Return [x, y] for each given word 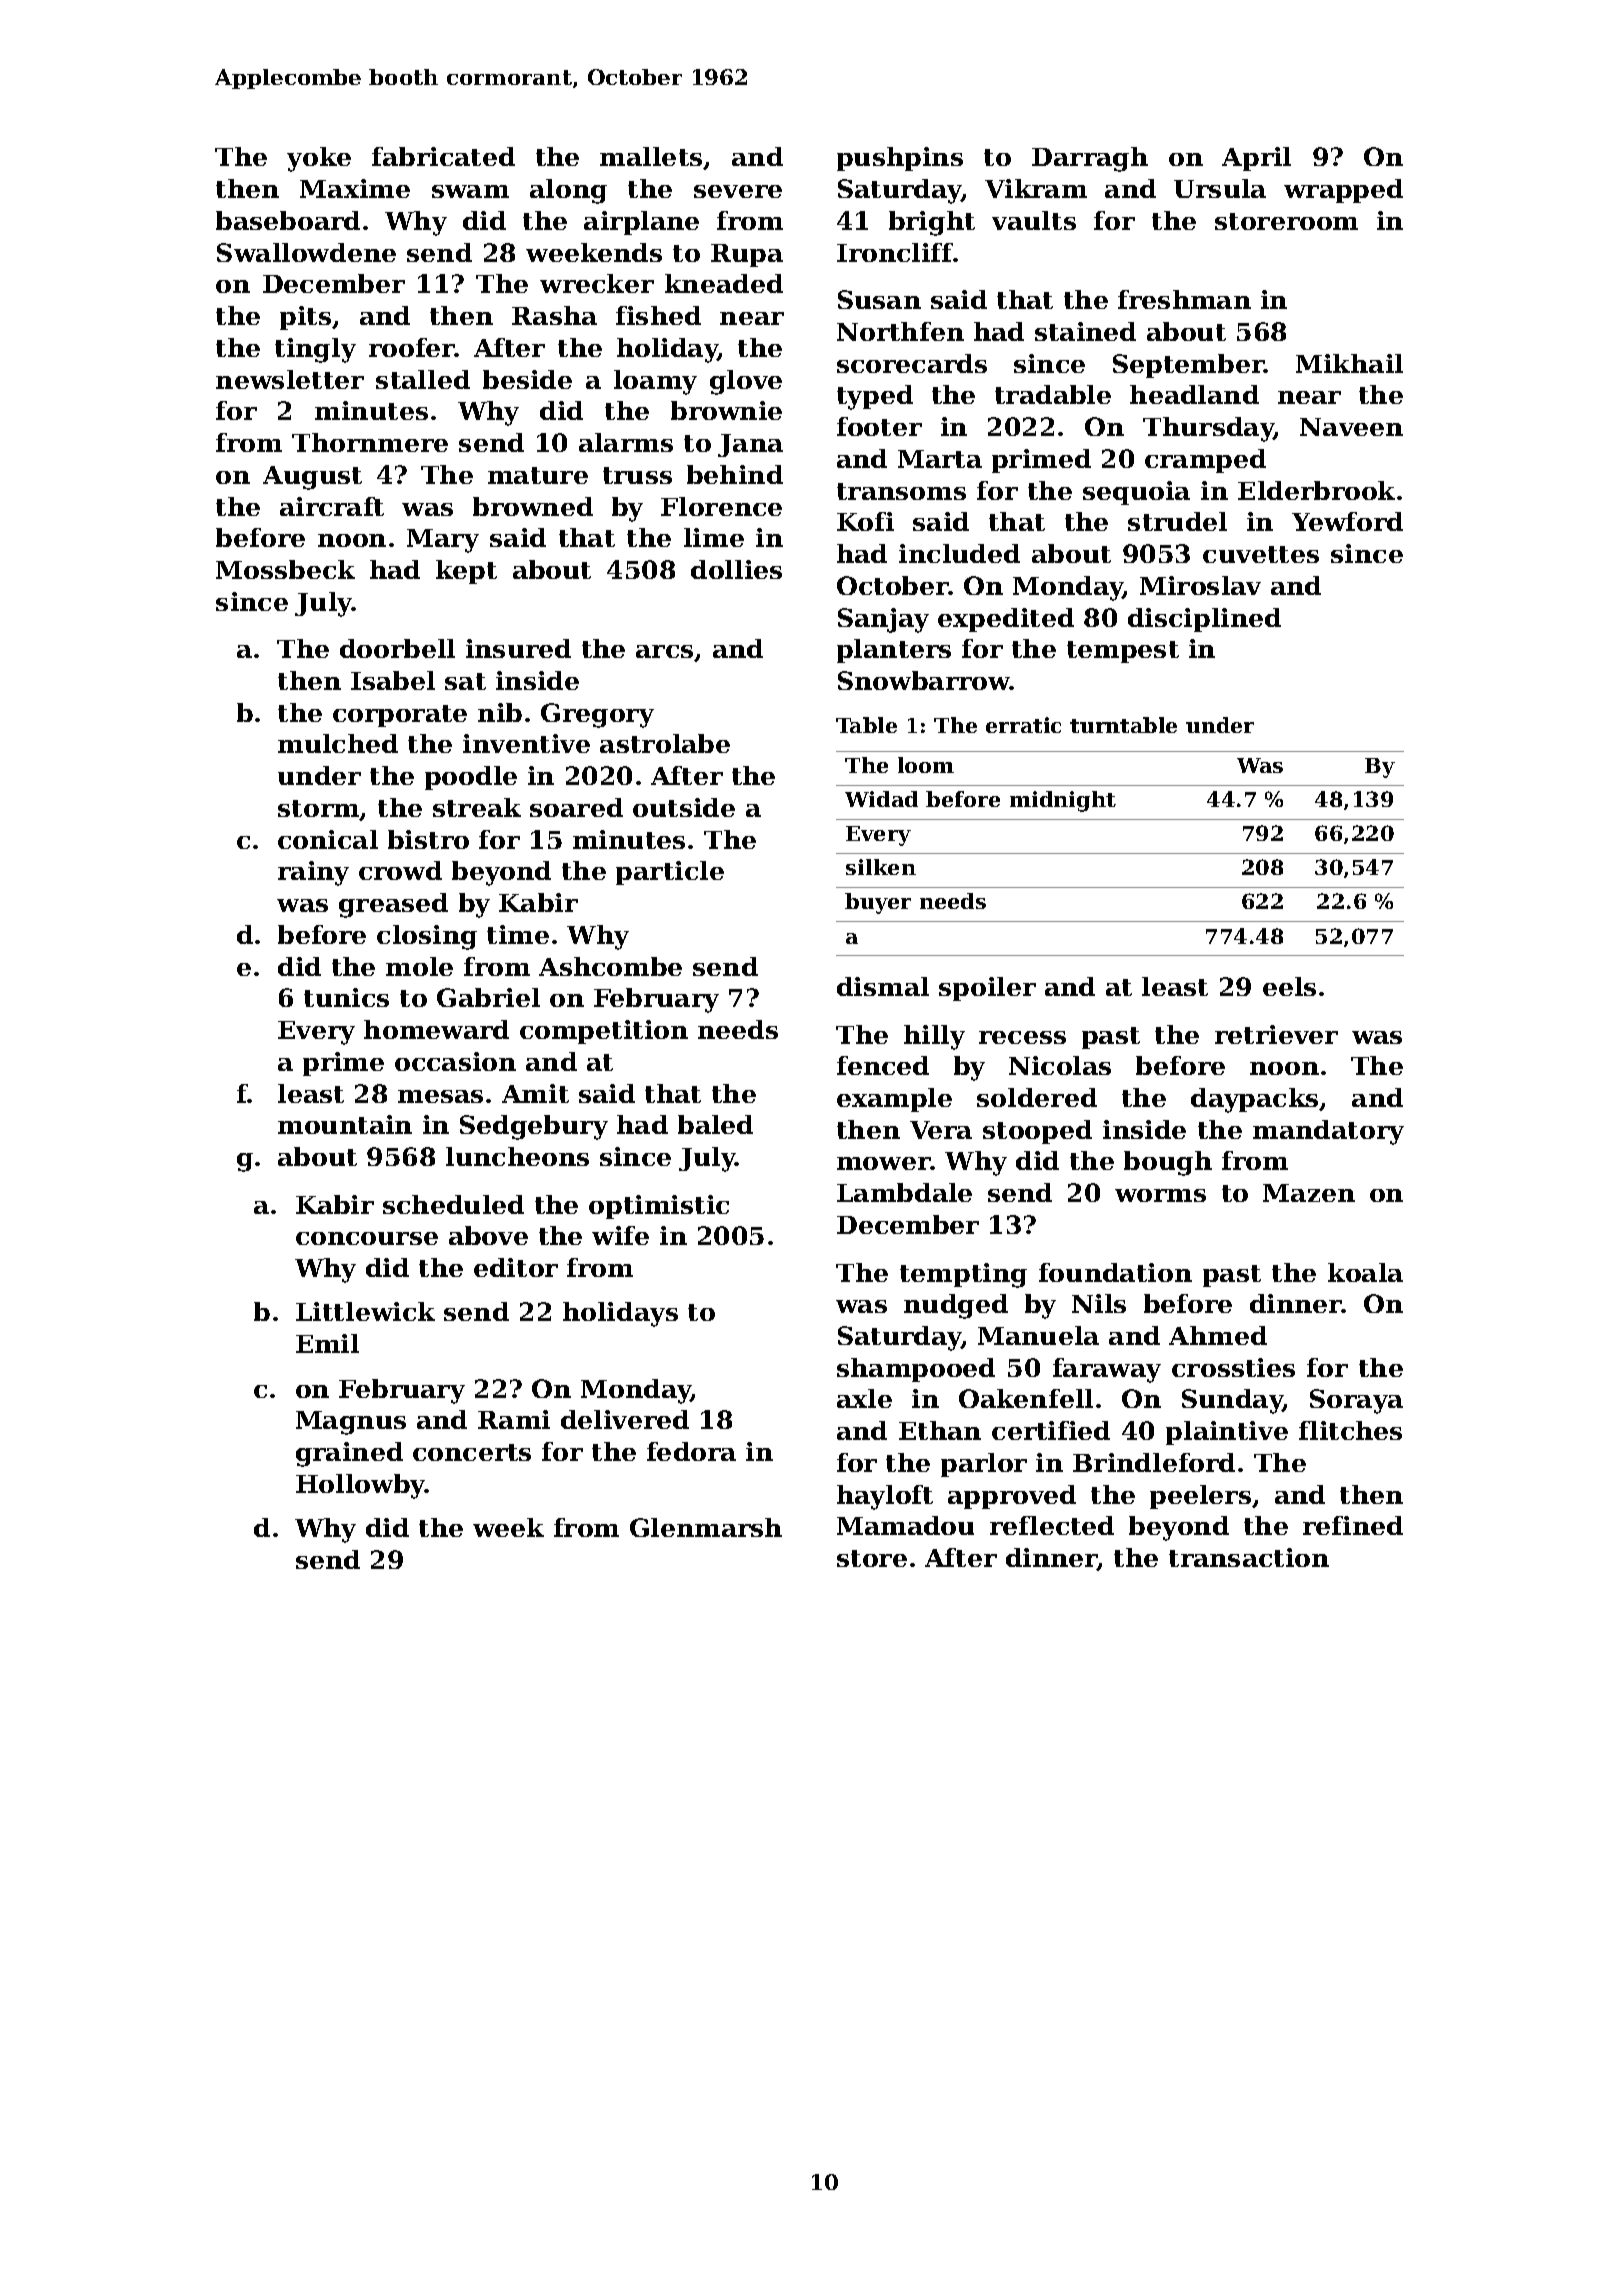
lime [714, 537]
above [488, 1235]
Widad [881, 799]
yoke [319, 159]
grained [349, 1454]
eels [1289, 986]
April [1256, 159]
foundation [1115, 1272]
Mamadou [905, 1525]
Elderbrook [1316, 490]
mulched [338, 743]
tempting [963, 1275]
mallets [651, 156]
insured [518, 648]
